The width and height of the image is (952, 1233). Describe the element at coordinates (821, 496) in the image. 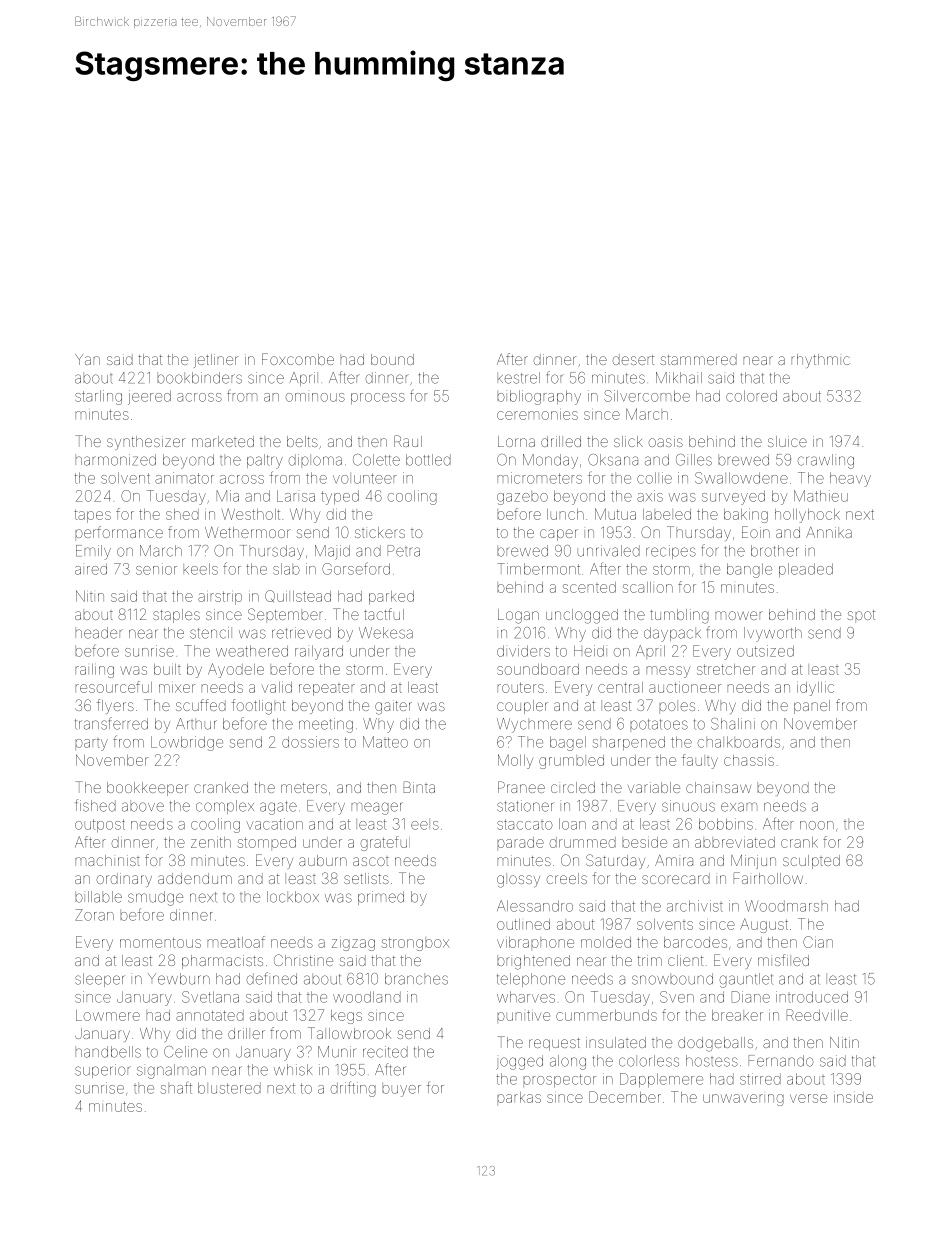

I see `Mathieu` at that location.
